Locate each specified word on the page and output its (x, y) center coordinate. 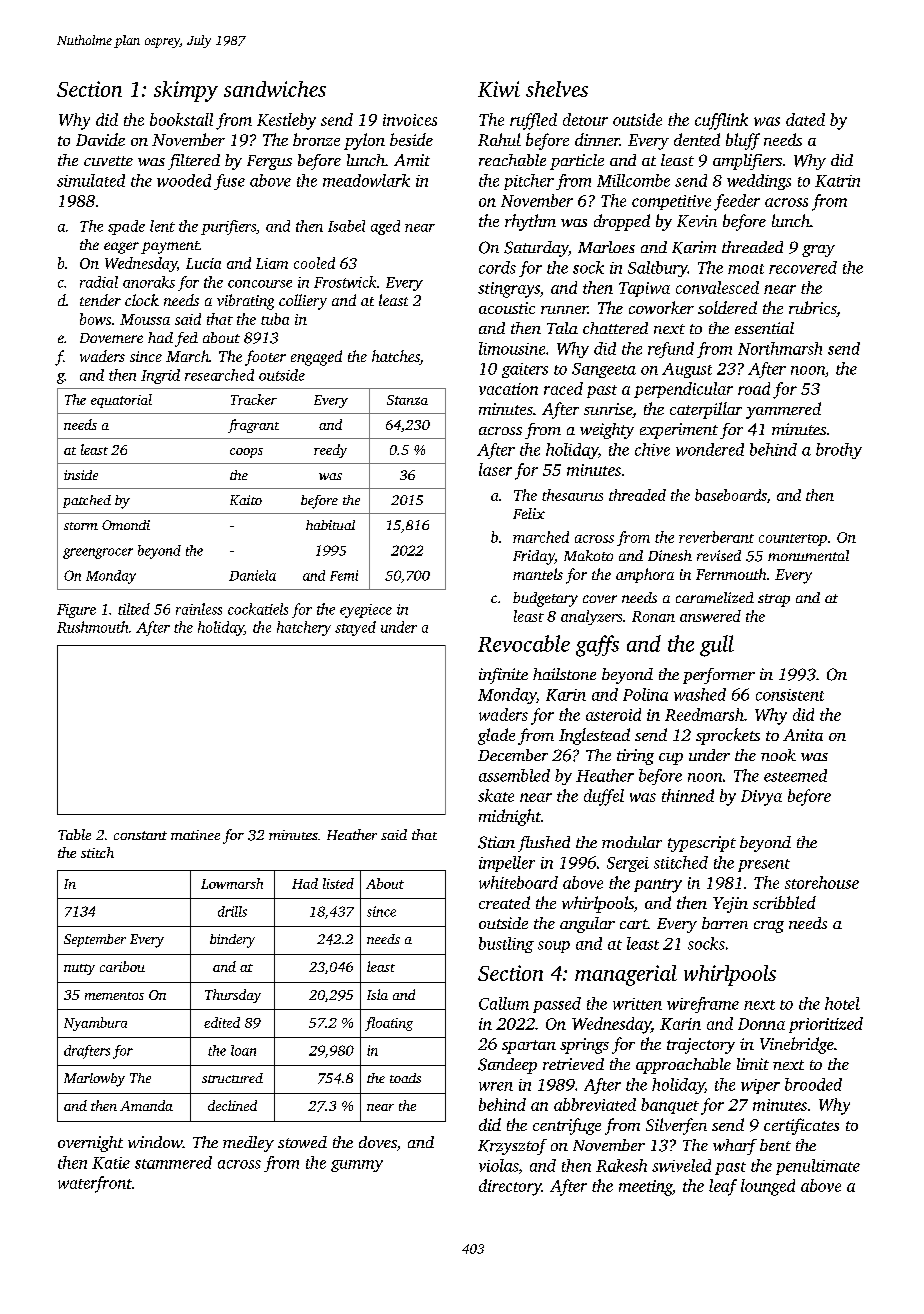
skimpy (186, 91)
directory (510, 1187)
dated (805, 119)
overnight (90, 1144)
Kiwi (499, 89)
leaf (723, 1187)
